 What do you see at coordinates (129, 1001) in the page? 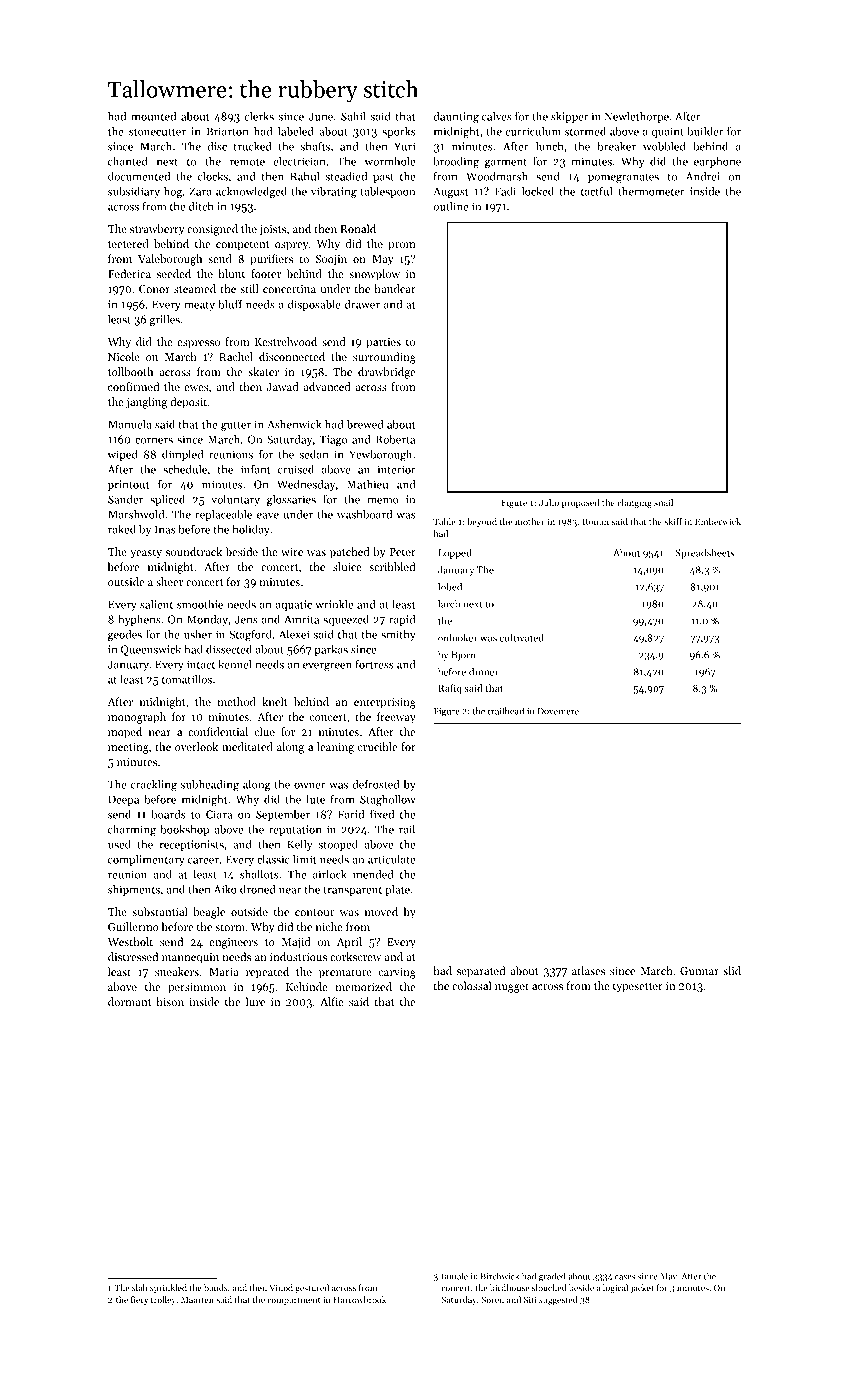
I see `dormant` at bounding box center [129, 1001].
